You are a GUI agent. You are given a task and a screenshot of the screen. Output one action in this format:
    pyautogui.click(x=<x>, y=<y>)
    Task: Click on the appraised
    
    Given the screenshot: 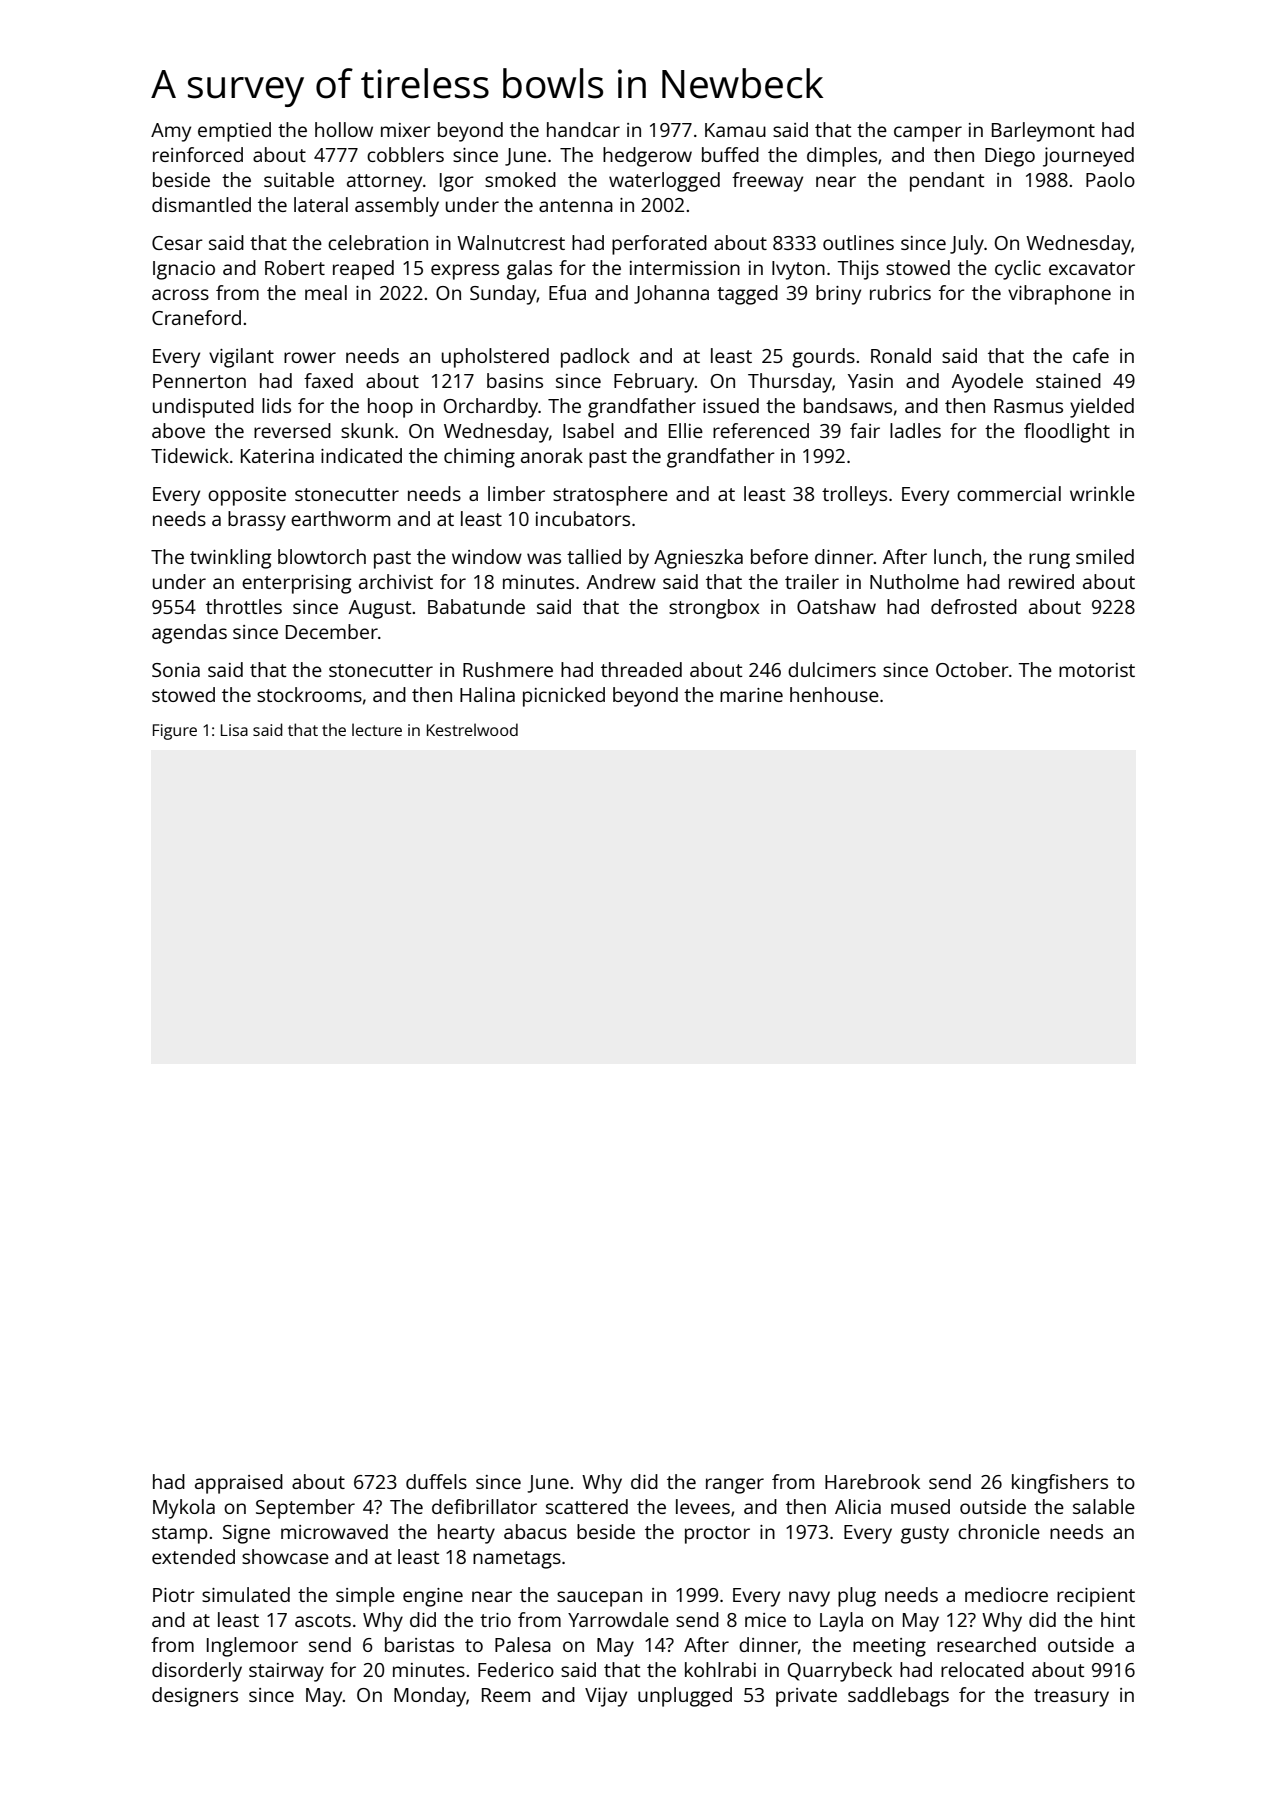 What is the action you would take?
    pyautogui.click(x=239, y=1484)
